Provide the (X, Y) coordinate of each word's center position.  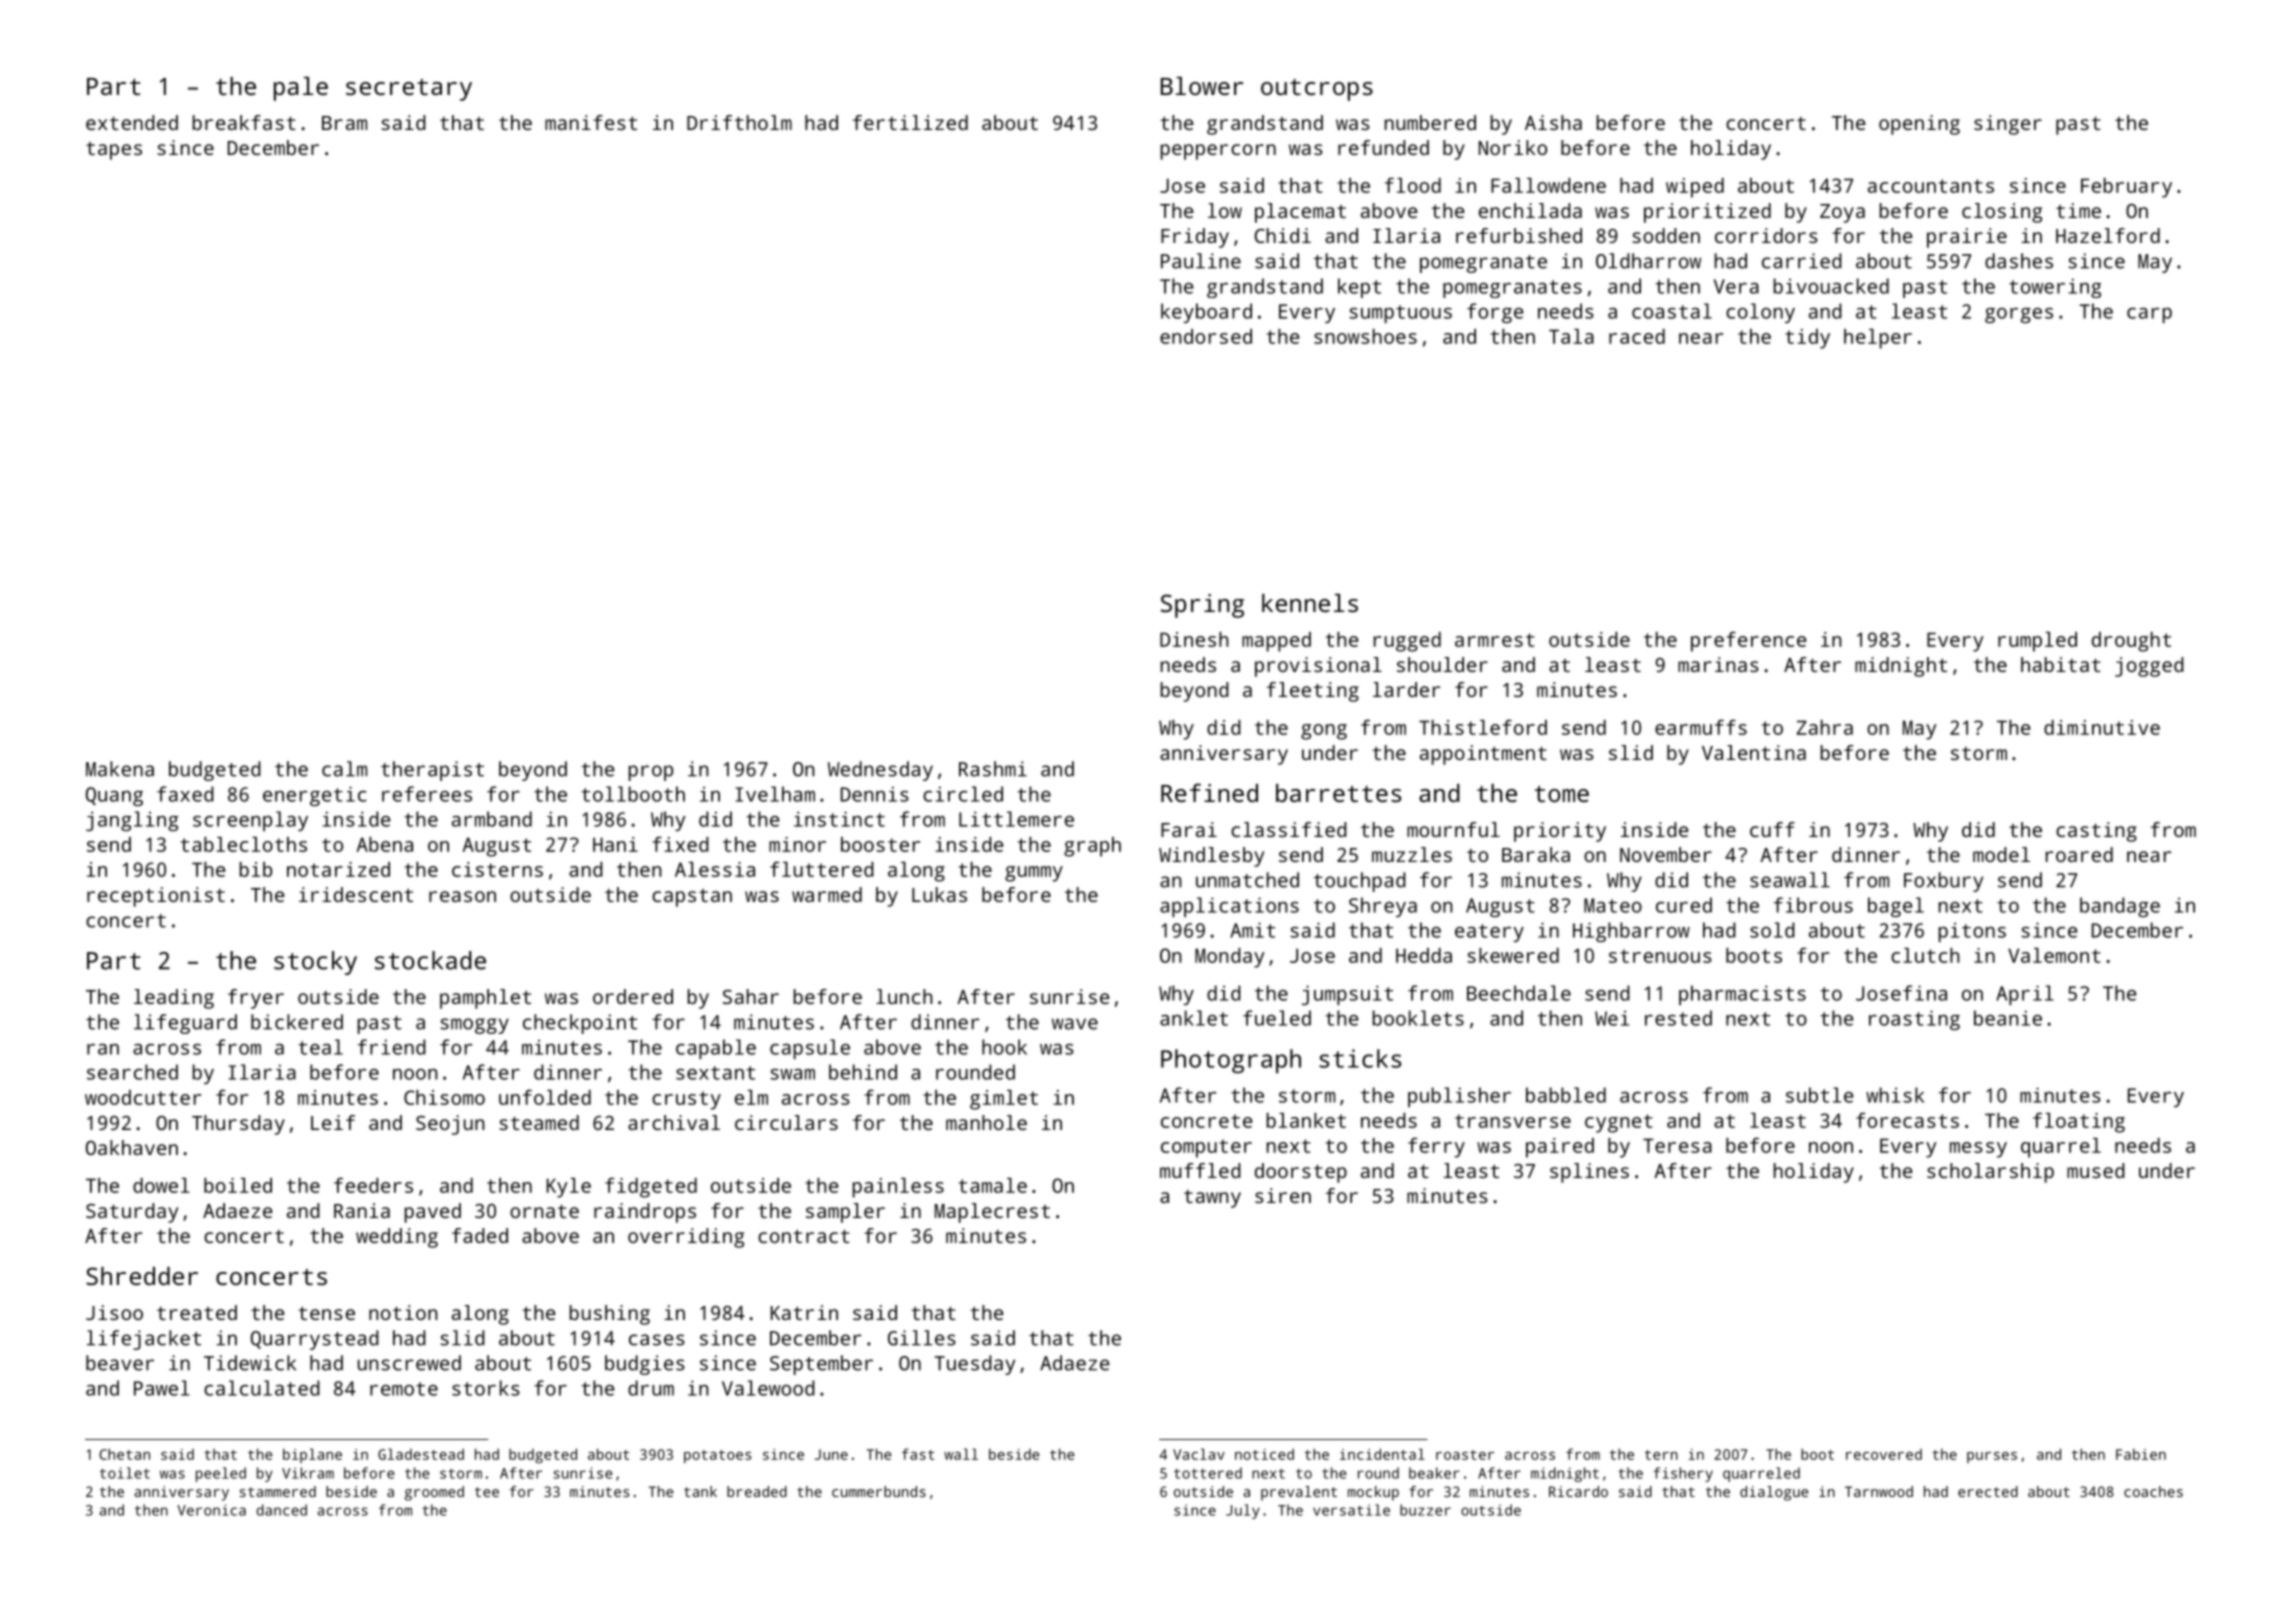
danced (281, 1510)
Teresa (1677, 1145)
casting (2096, 832)
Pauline (1201, 261)
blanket (1306, 1120)
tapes (114, 151)
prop (651, 773)
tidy (1807, 339)
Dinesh (1194, 639)
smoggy (474, 1026)
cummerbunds (879, 1491)
